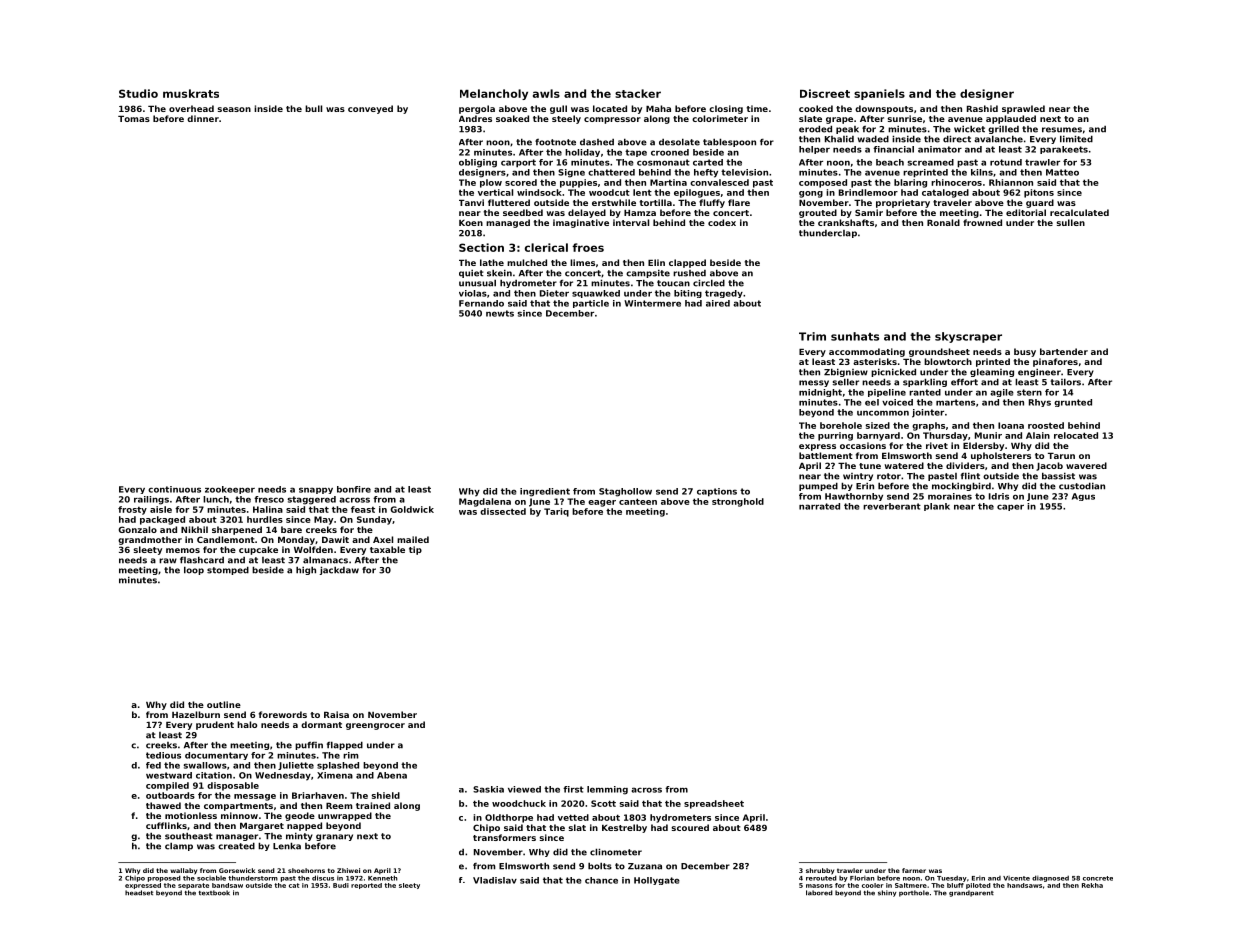 The width and height of the page is (1233, 952). Describe the element at coordinates (982, 108) in the page. I see `Rashid` at that location.
